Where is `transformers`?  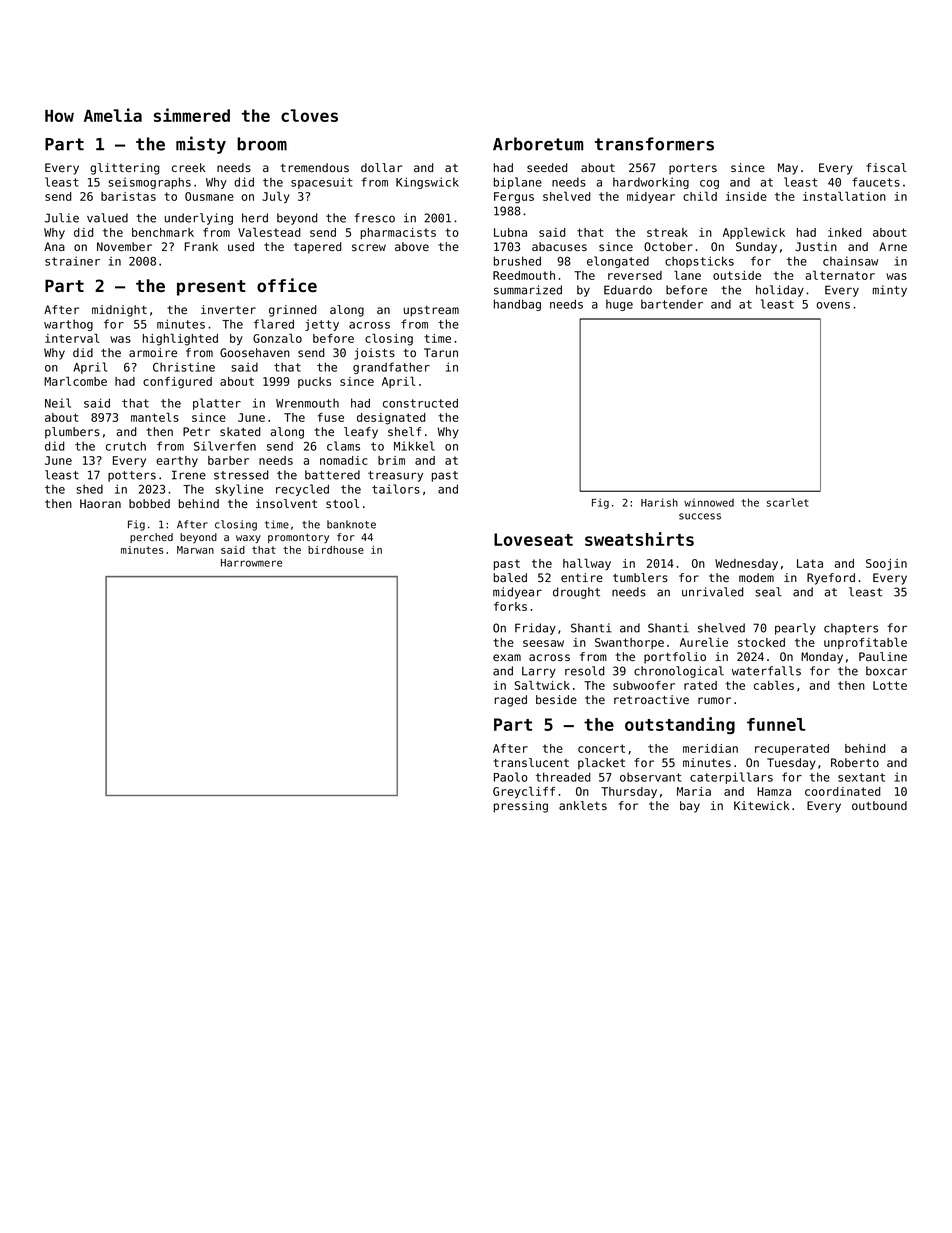 transformers is located at coordinates (654, 144).
